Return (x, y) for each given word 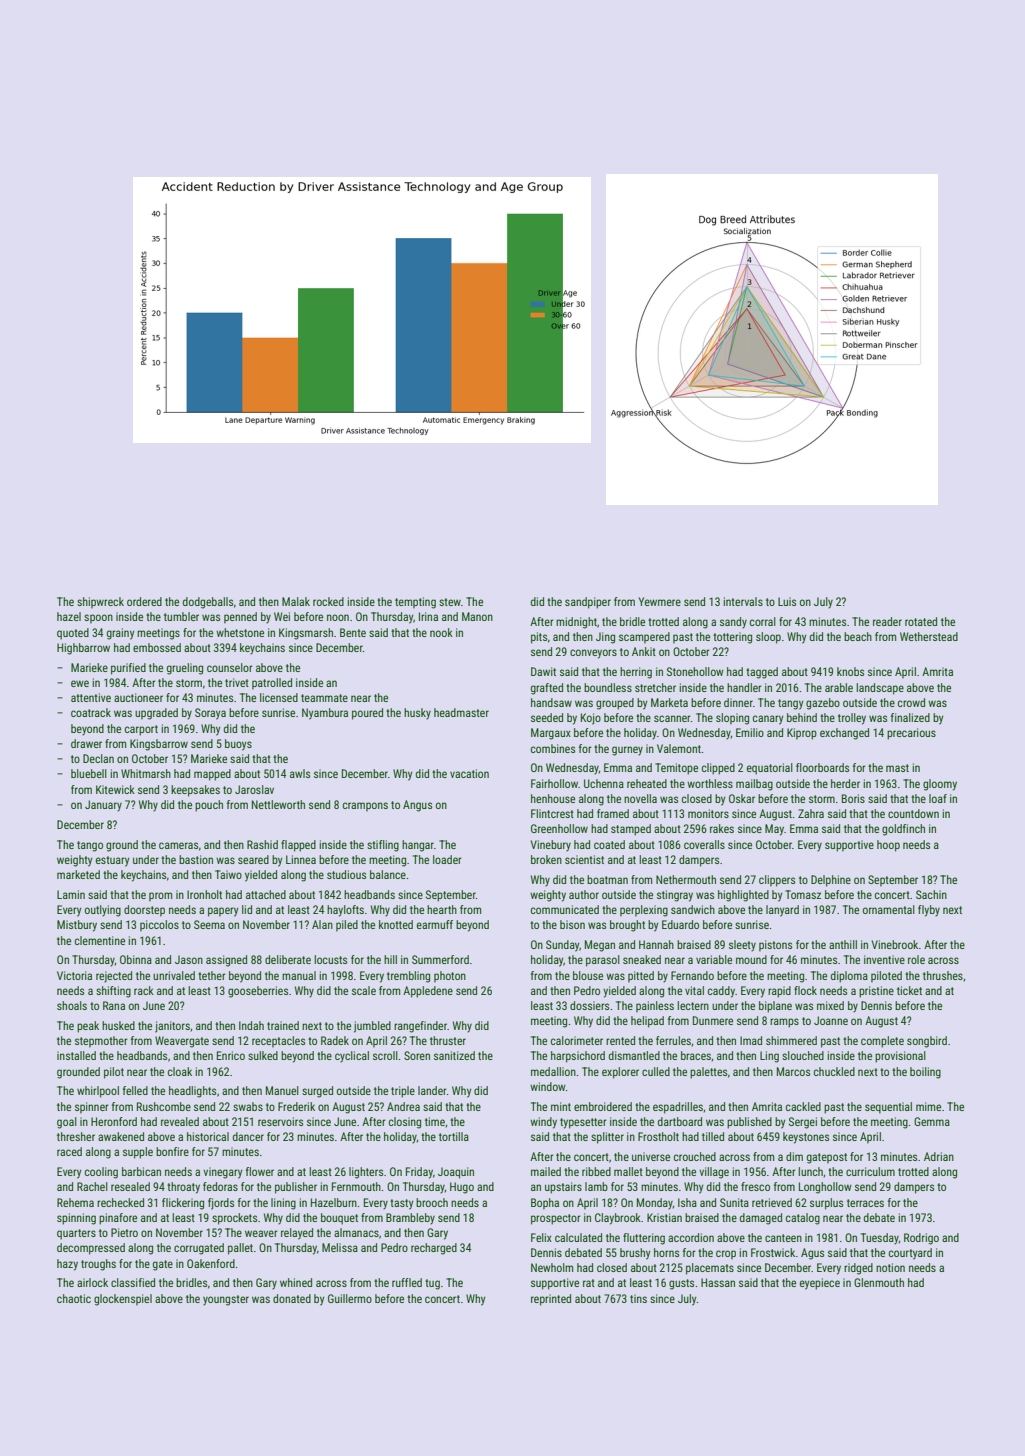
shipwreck (100, 603)
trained (283, 1025)
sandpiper (588, 603)
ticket (909, 990)
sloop (768, 638)
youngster (226, 1300)
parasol (603, 961)
